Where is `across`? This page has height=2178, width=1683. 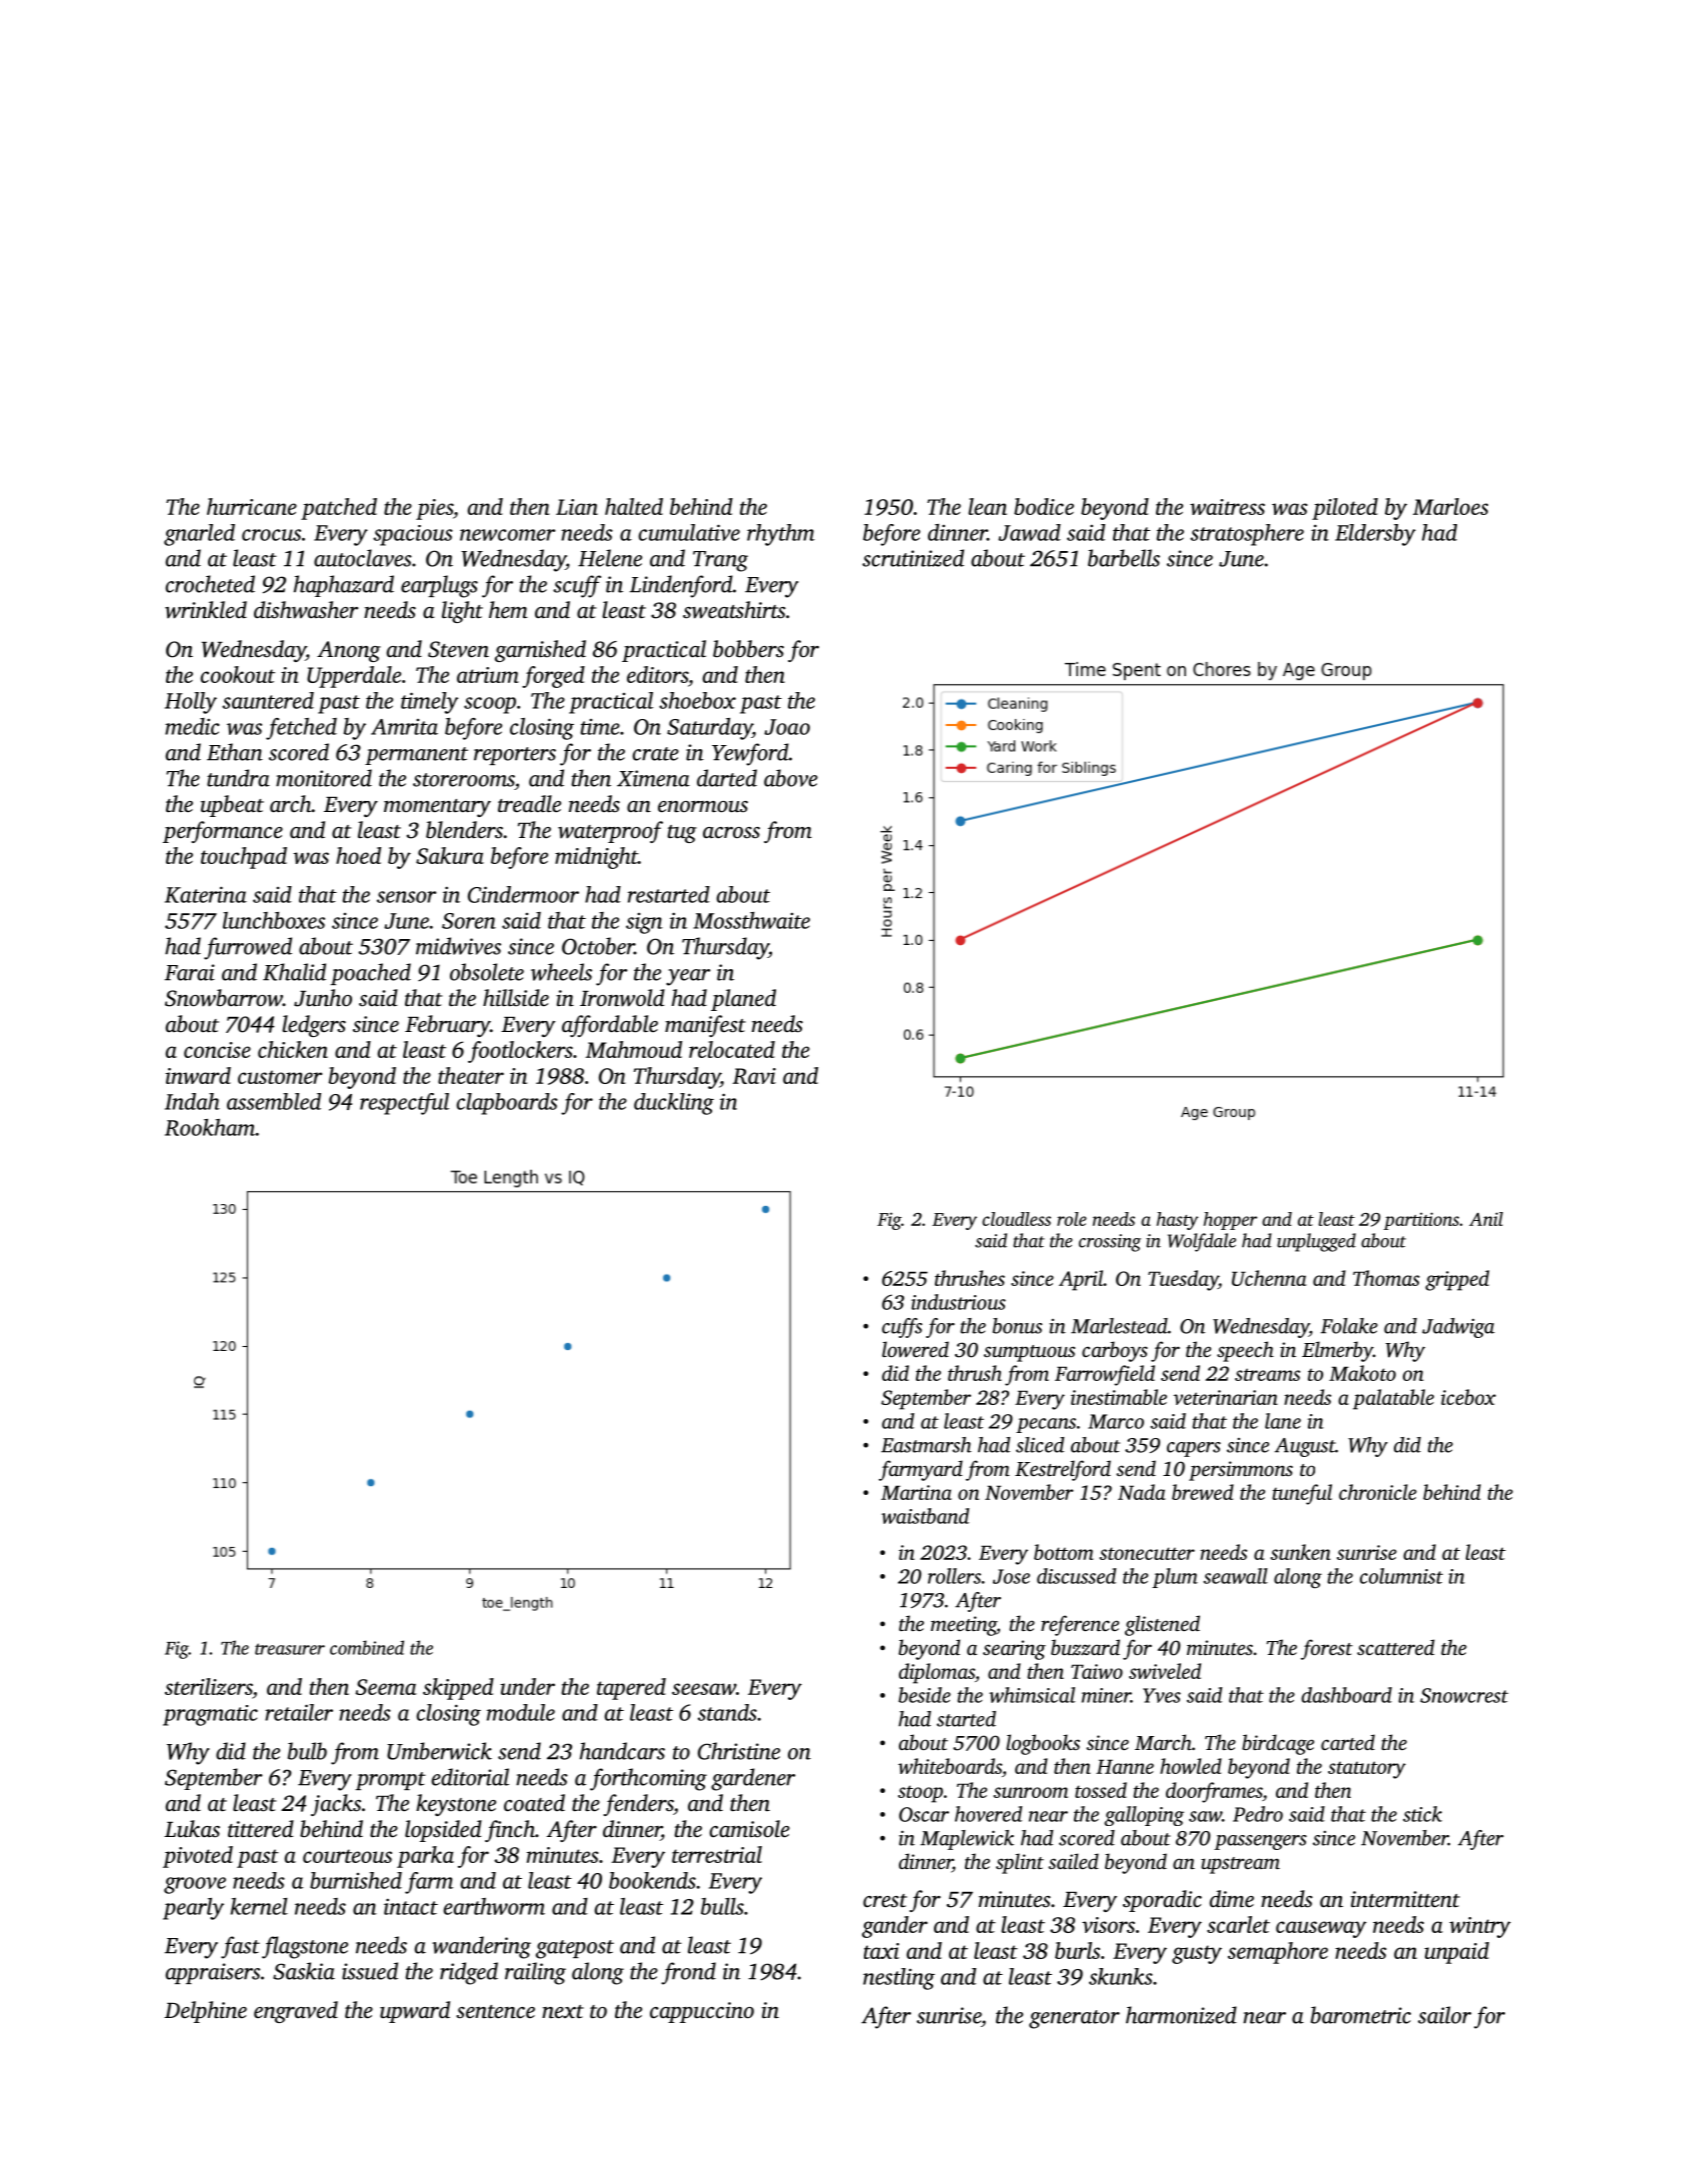
across is located at coordinates (731, 833).
